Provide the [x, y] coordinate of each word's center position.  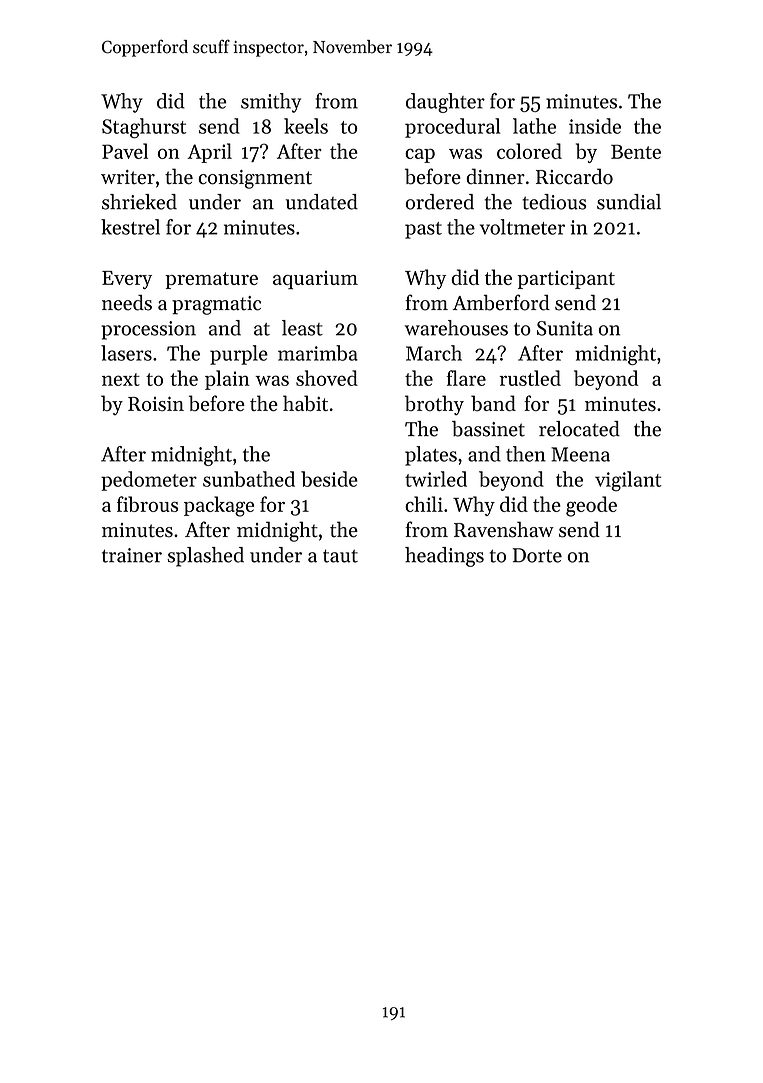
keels [306, 126]
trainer [132, 555]
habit [305, 403]
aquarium [315, 279]
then [526, 454]
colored [529, 151]
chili [424, 504]
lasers [126, 353]
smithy [271, 103]
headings [444, 557]
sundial [629, 202]
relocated [579, 429]
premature [211, 280]
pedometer [149, 481]
